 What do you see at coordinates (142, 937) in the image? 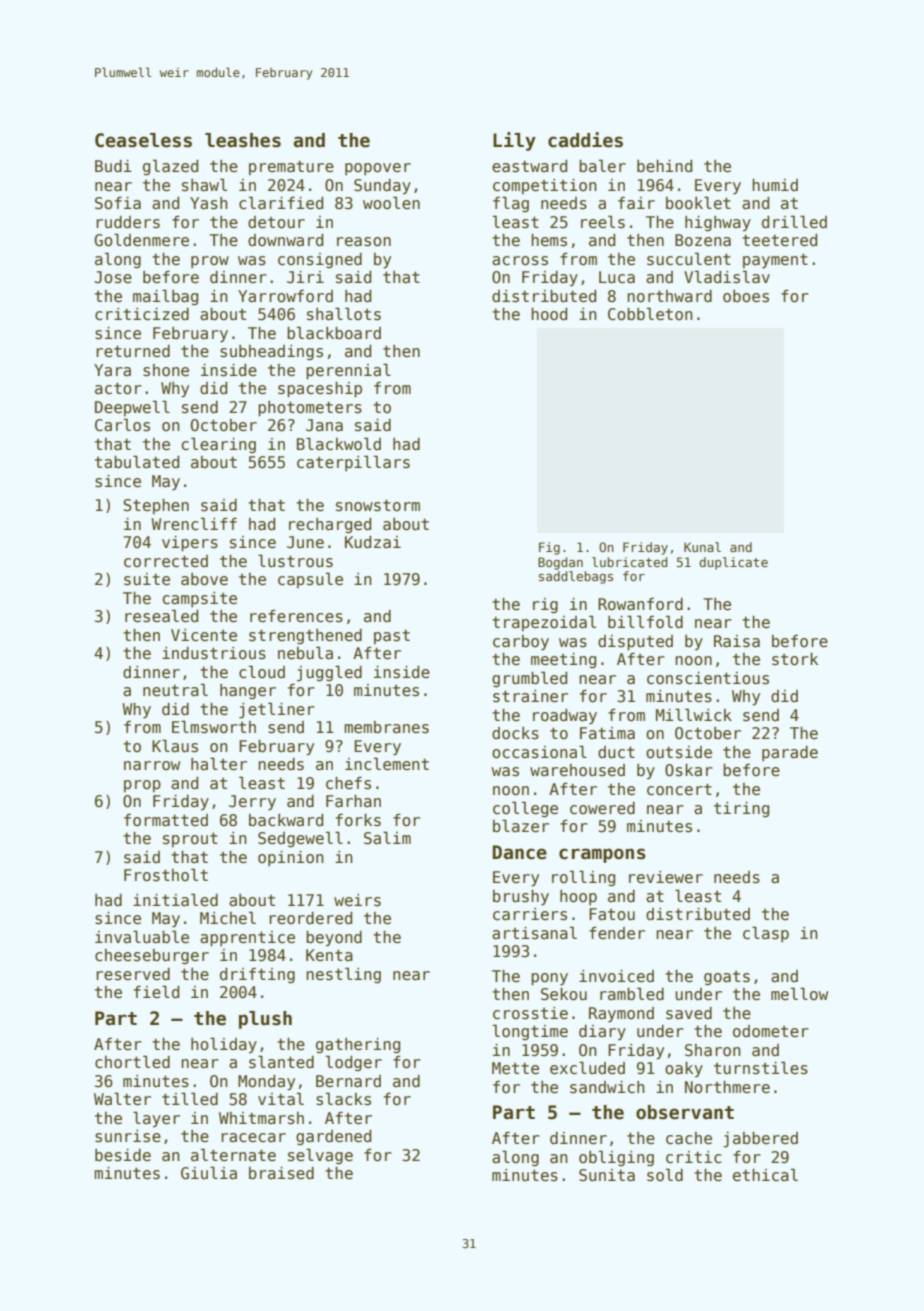
I see `invaluable` at bounding box center [142, 937].
